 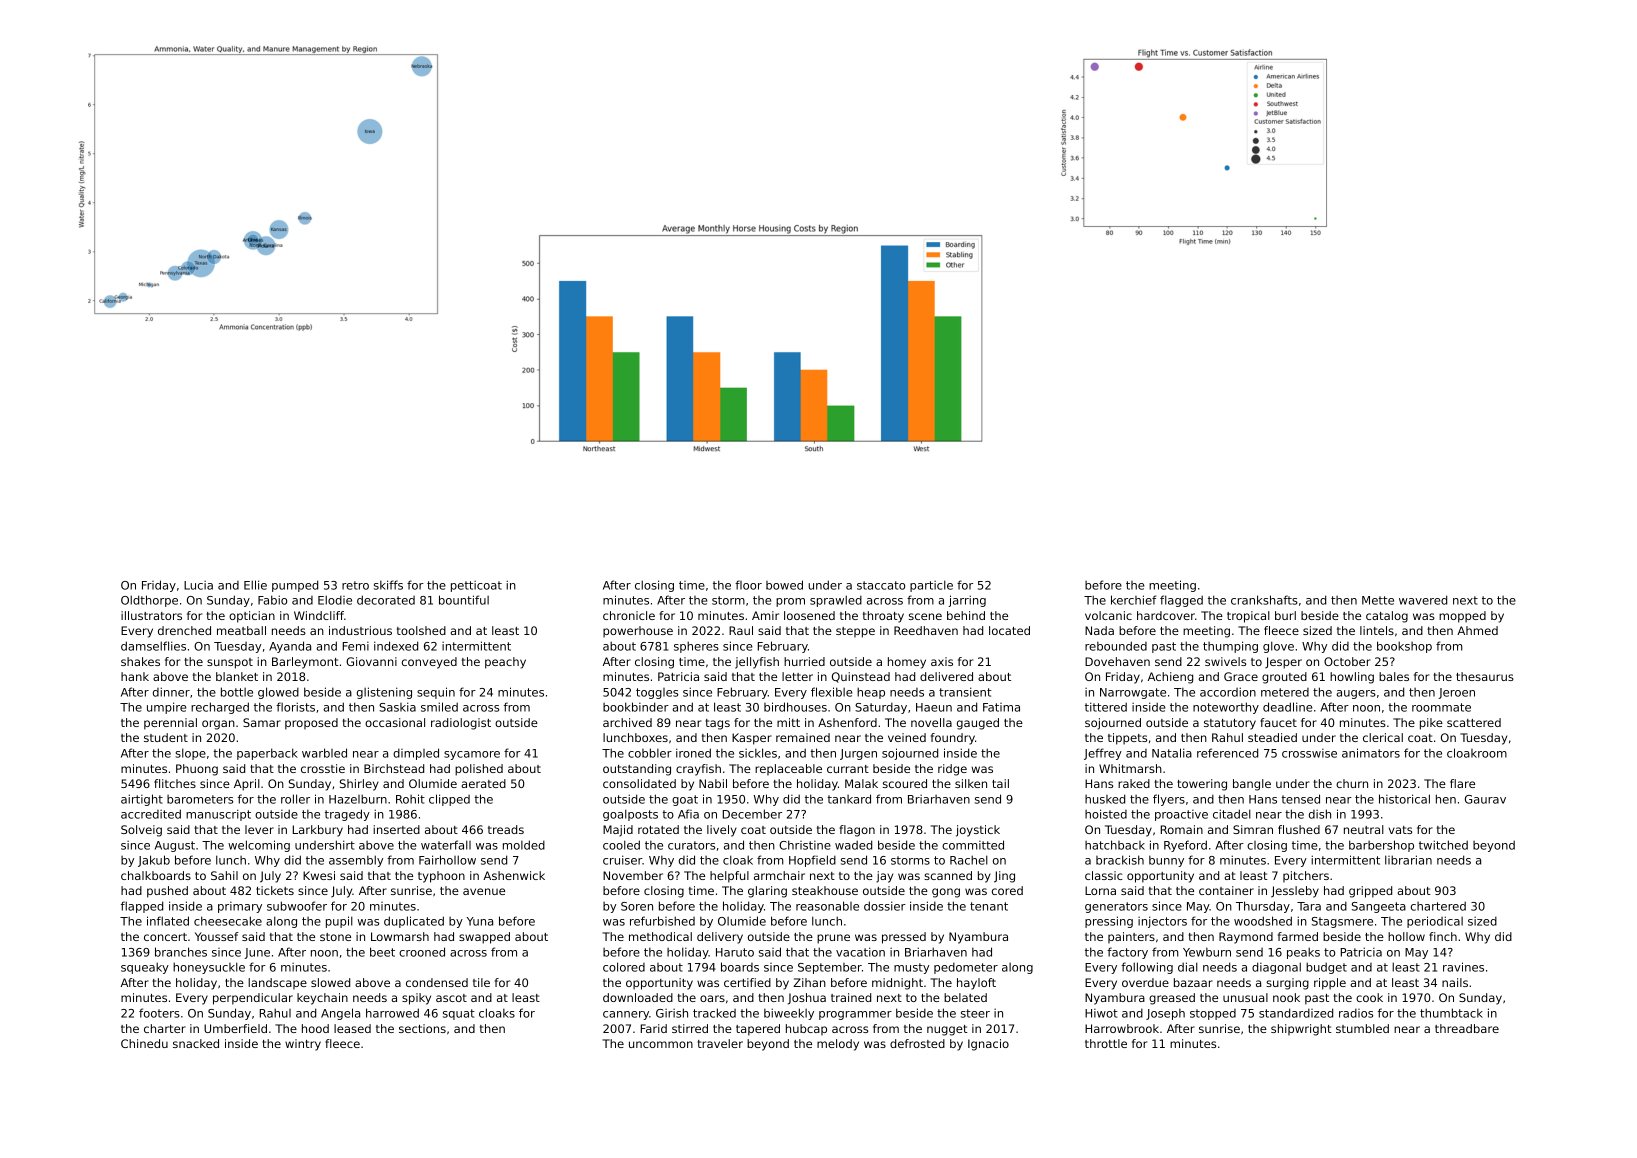 What do you see at coordinates (1303, 953) in the page?
I see `peaks` at bounding box center [1303, 953].
